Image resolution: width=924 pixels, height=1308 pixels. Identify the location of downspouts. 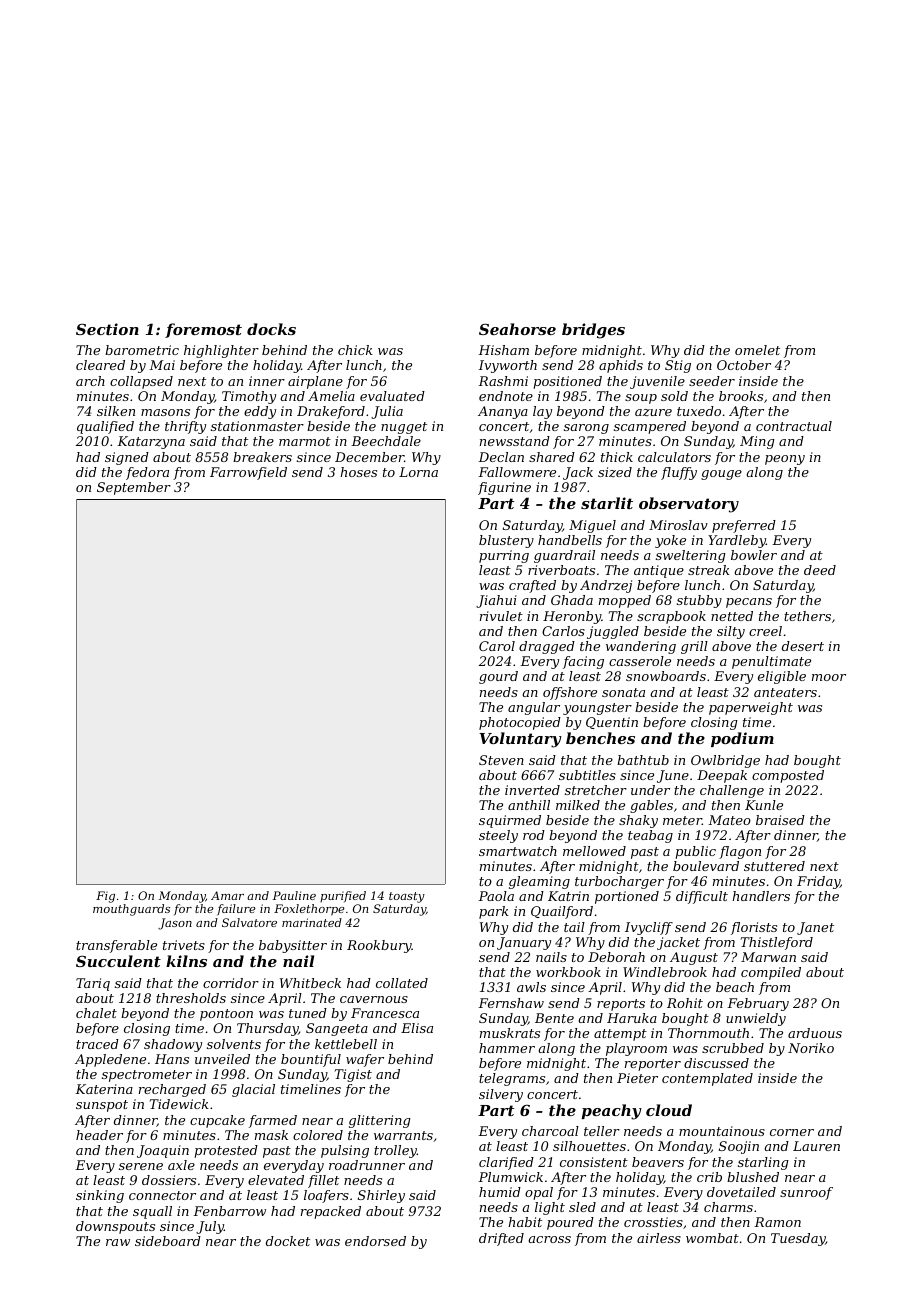
(115, 1227).
